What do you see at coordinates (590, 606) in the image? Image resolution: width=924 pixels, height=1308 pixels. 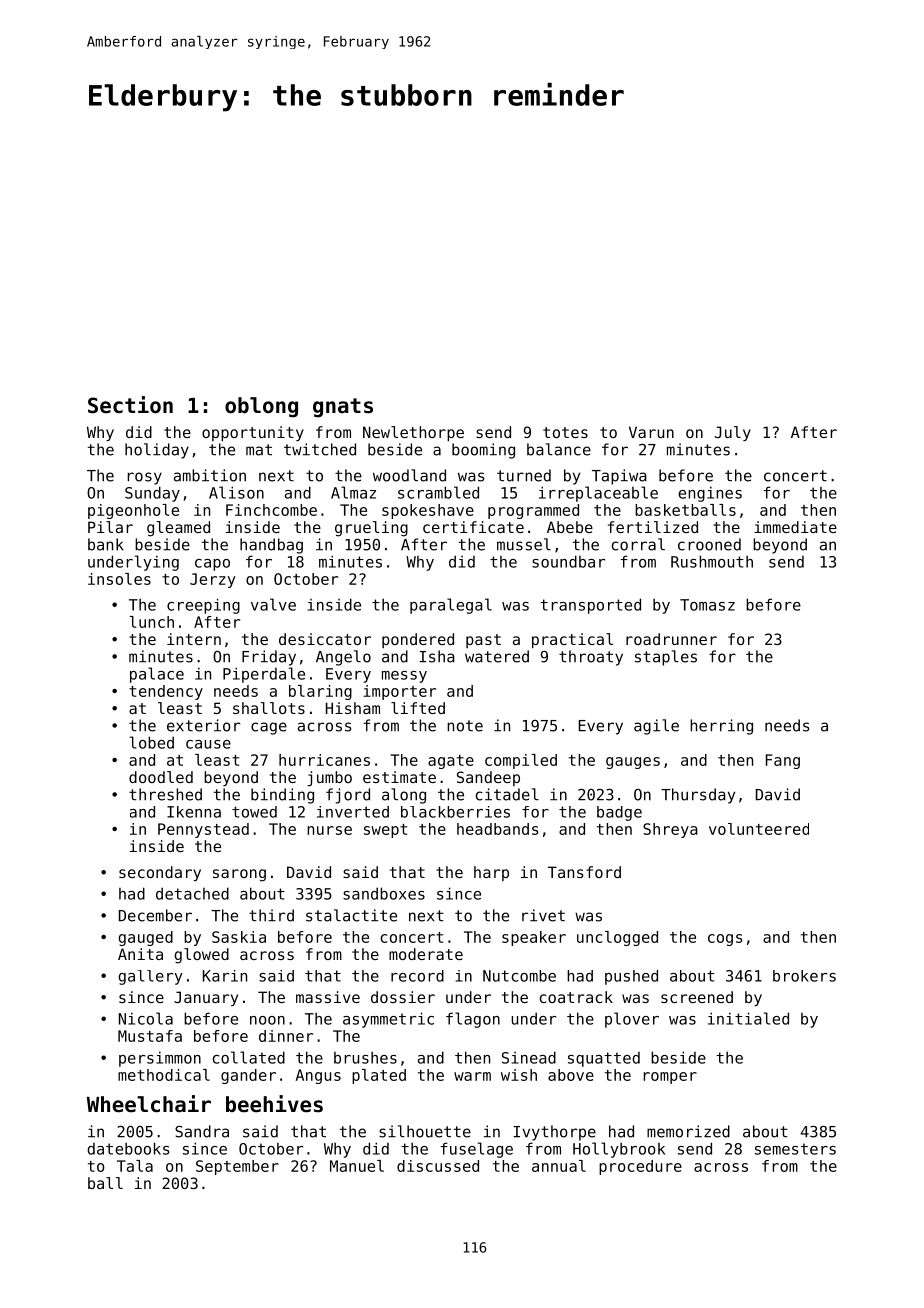 I see `transported` at bounding box center [590, 606].
